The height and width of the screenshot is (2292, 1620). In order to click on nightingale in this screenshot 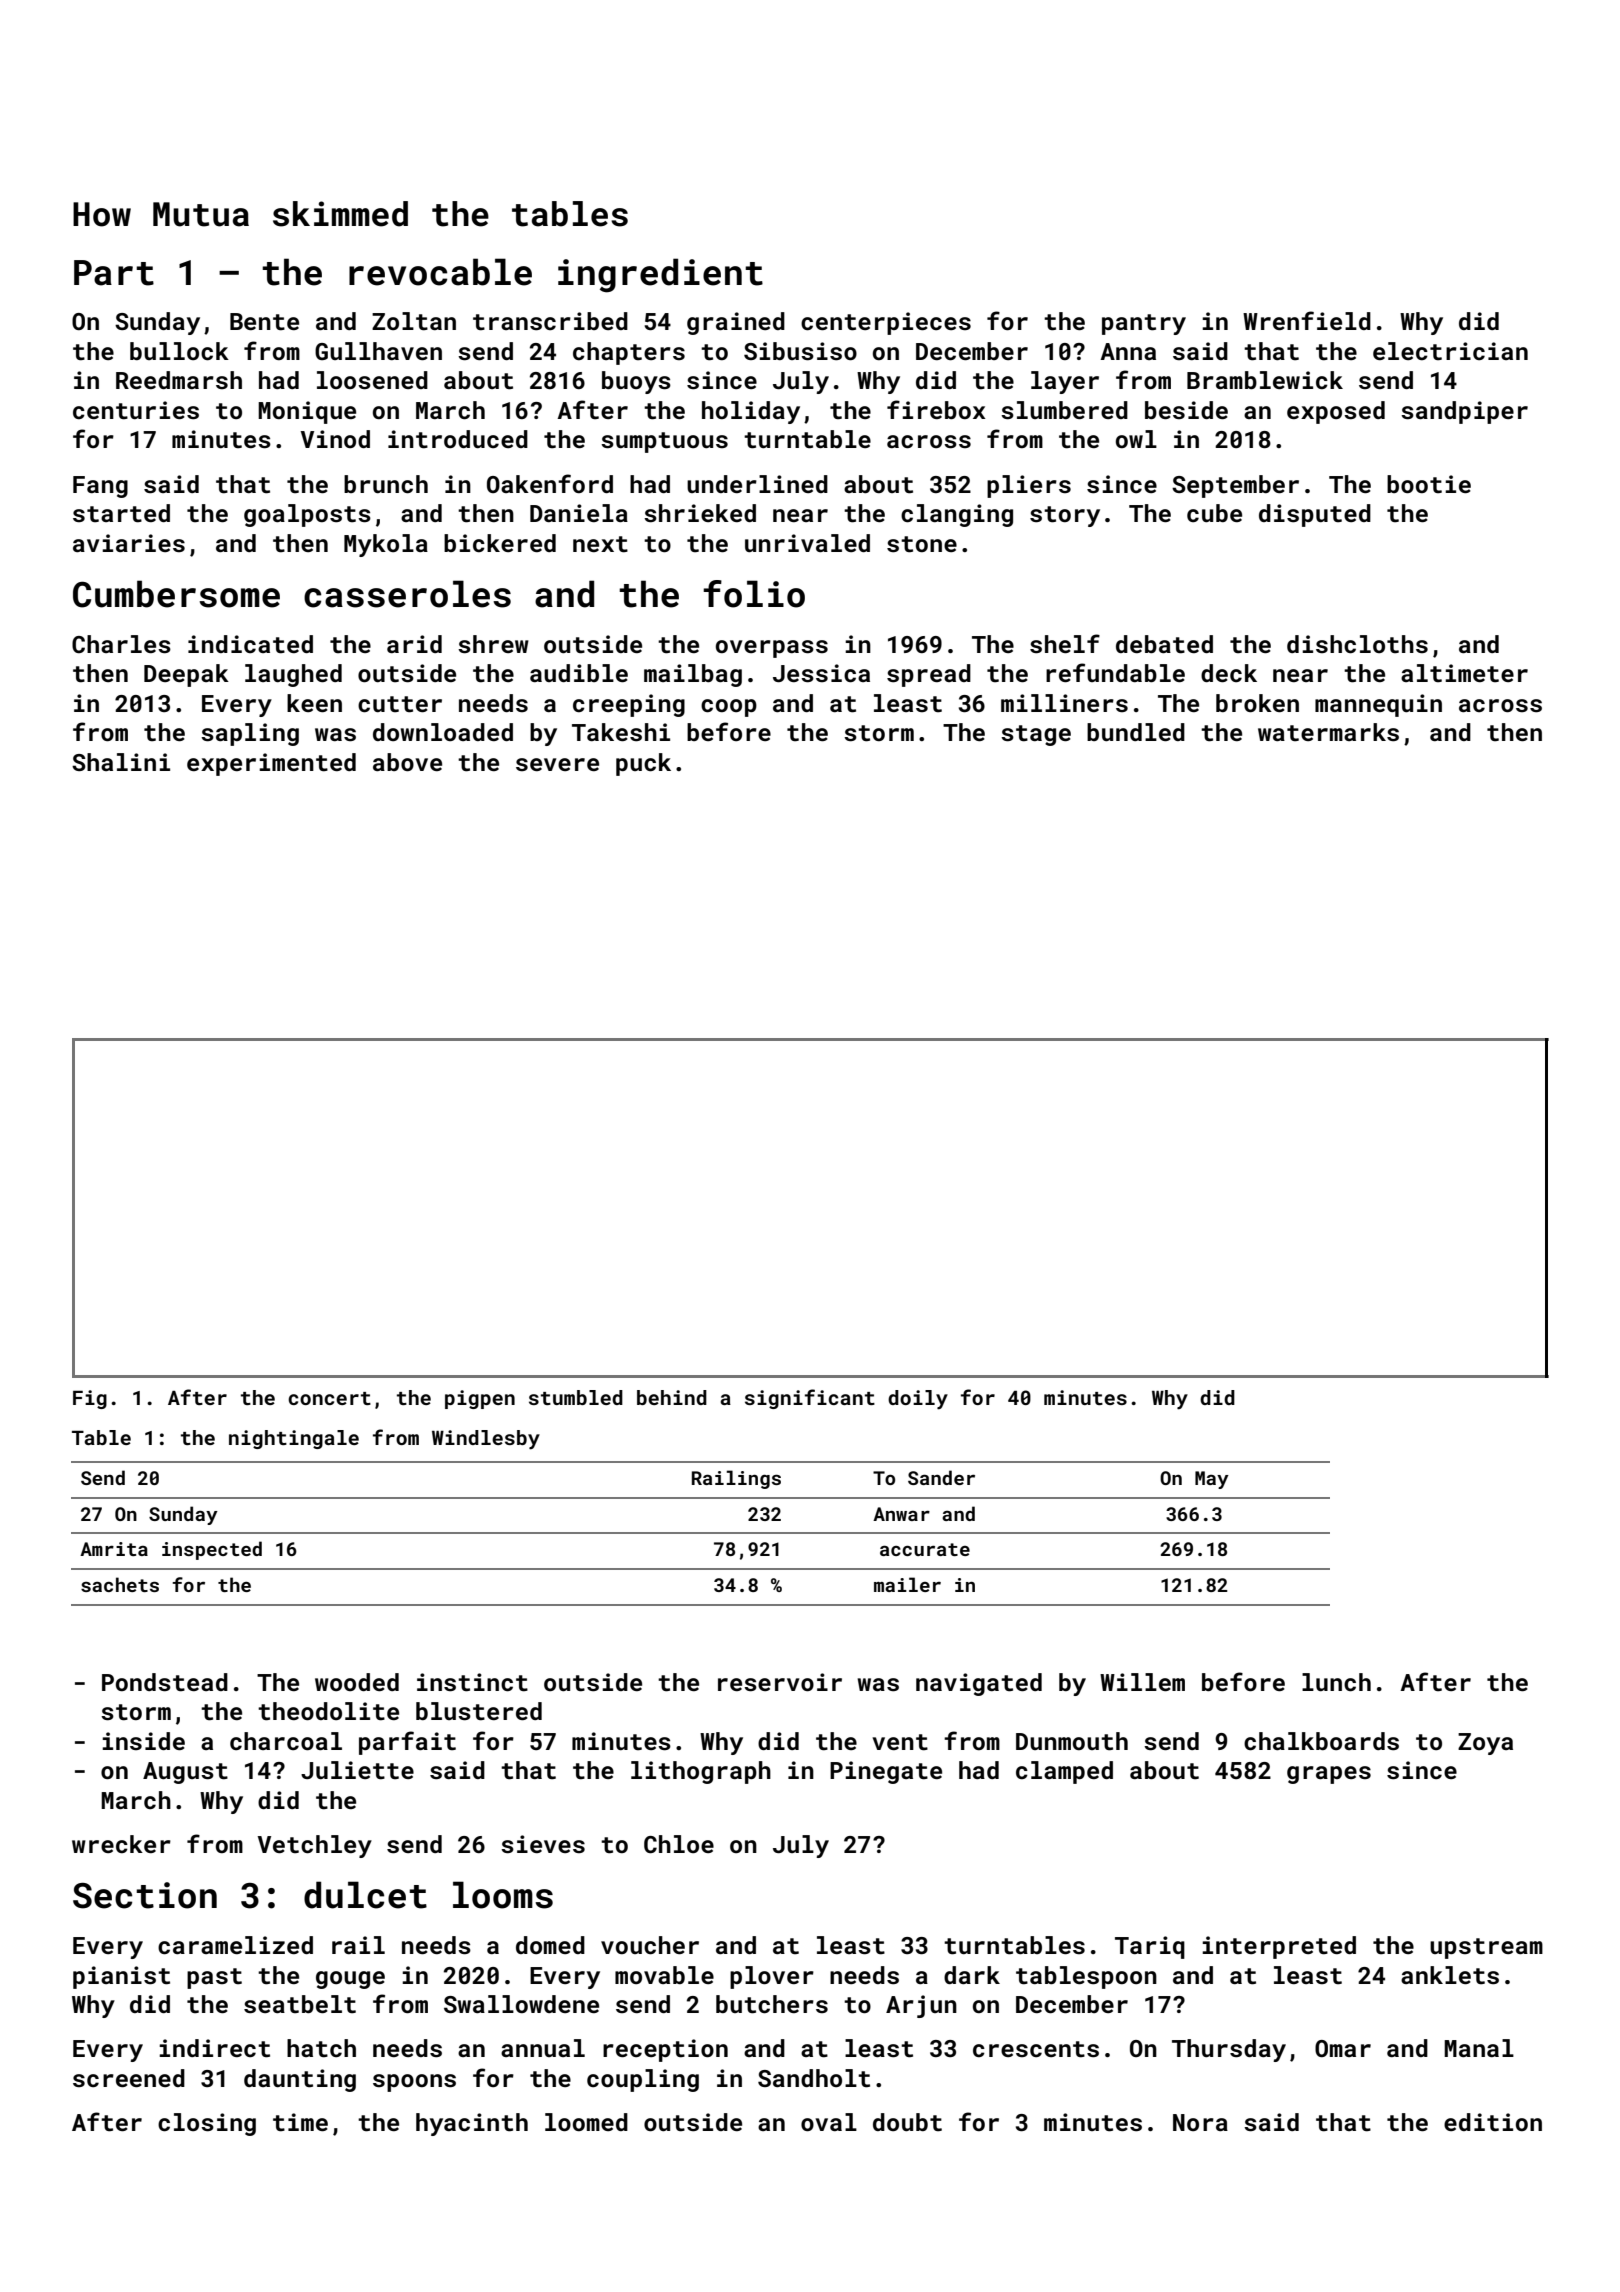, I will do `click(294, 1439)`.
